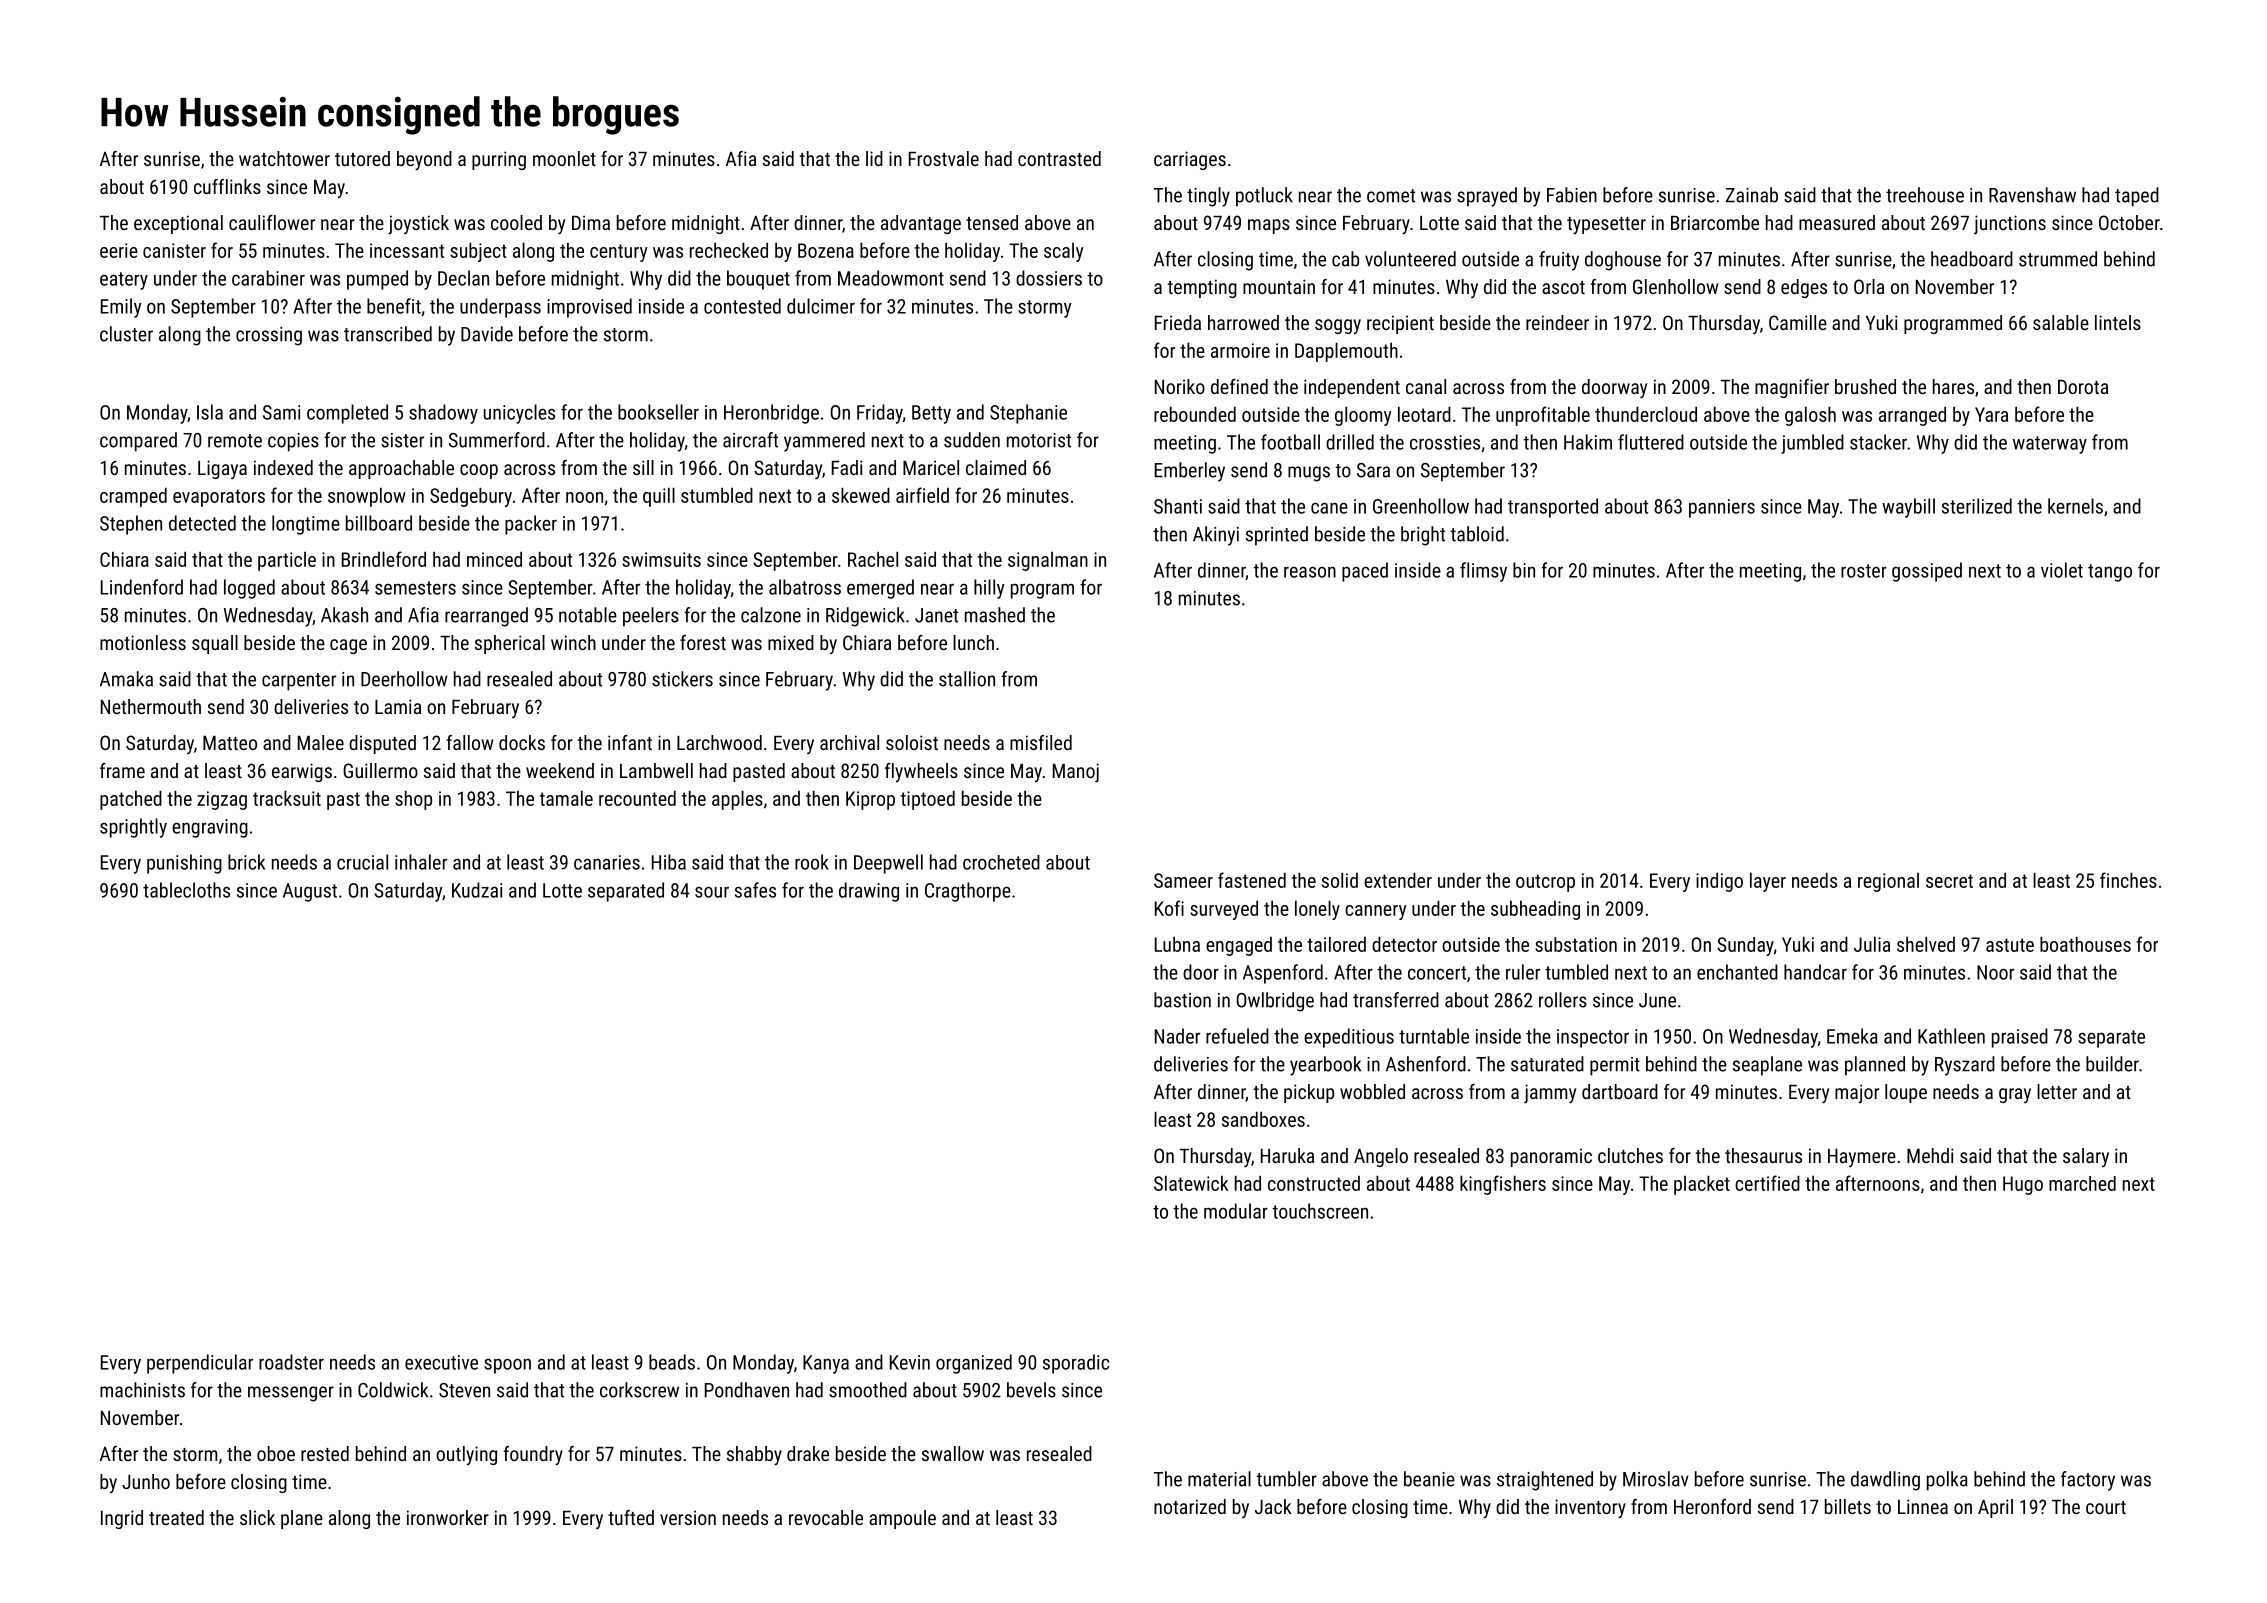  Describe the element at coordinates (1972, 259) in the document. I see `headboard` at that location.
